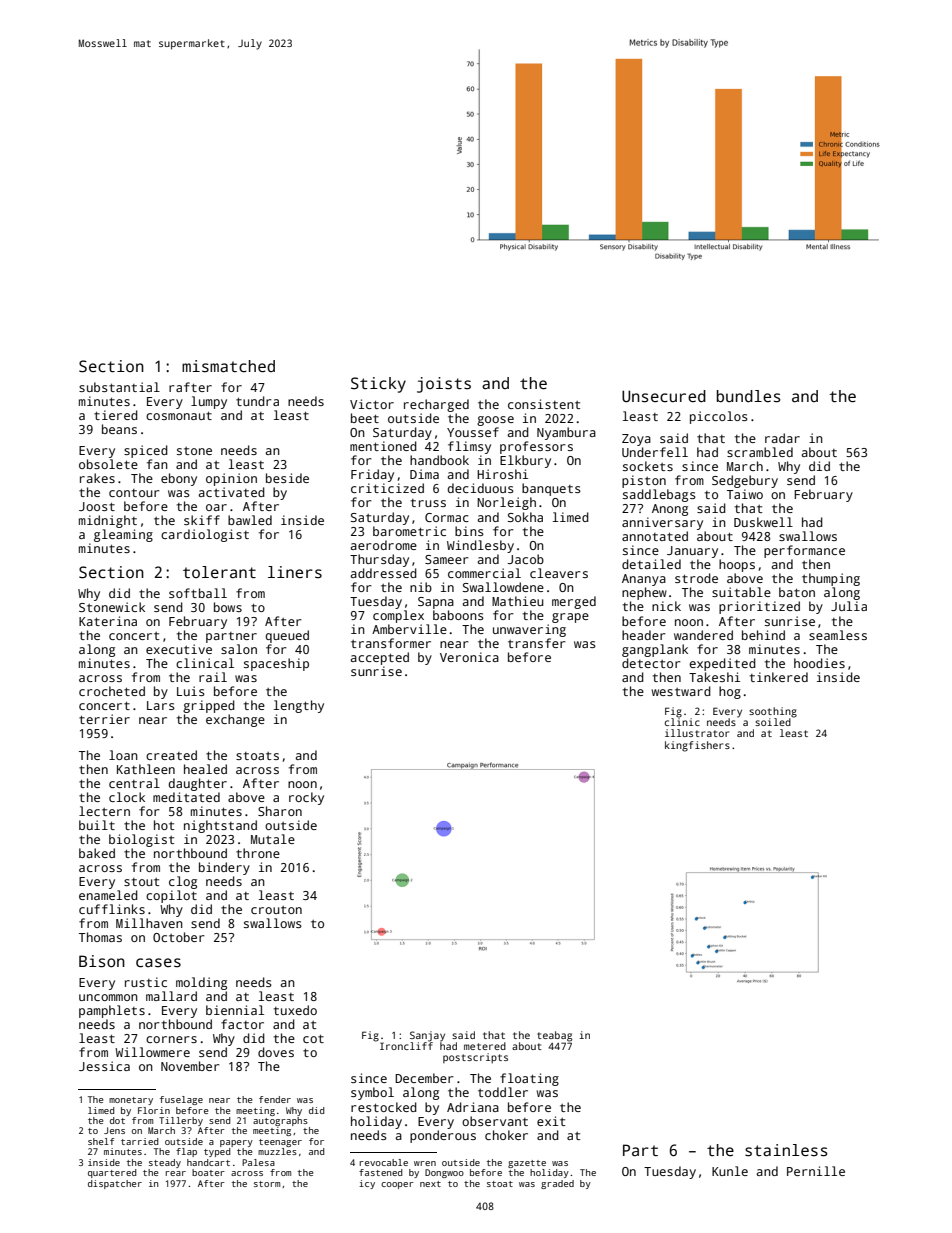  Describe the element at coordinates (786, 1150) in the document. I see `stainless` at that location.
